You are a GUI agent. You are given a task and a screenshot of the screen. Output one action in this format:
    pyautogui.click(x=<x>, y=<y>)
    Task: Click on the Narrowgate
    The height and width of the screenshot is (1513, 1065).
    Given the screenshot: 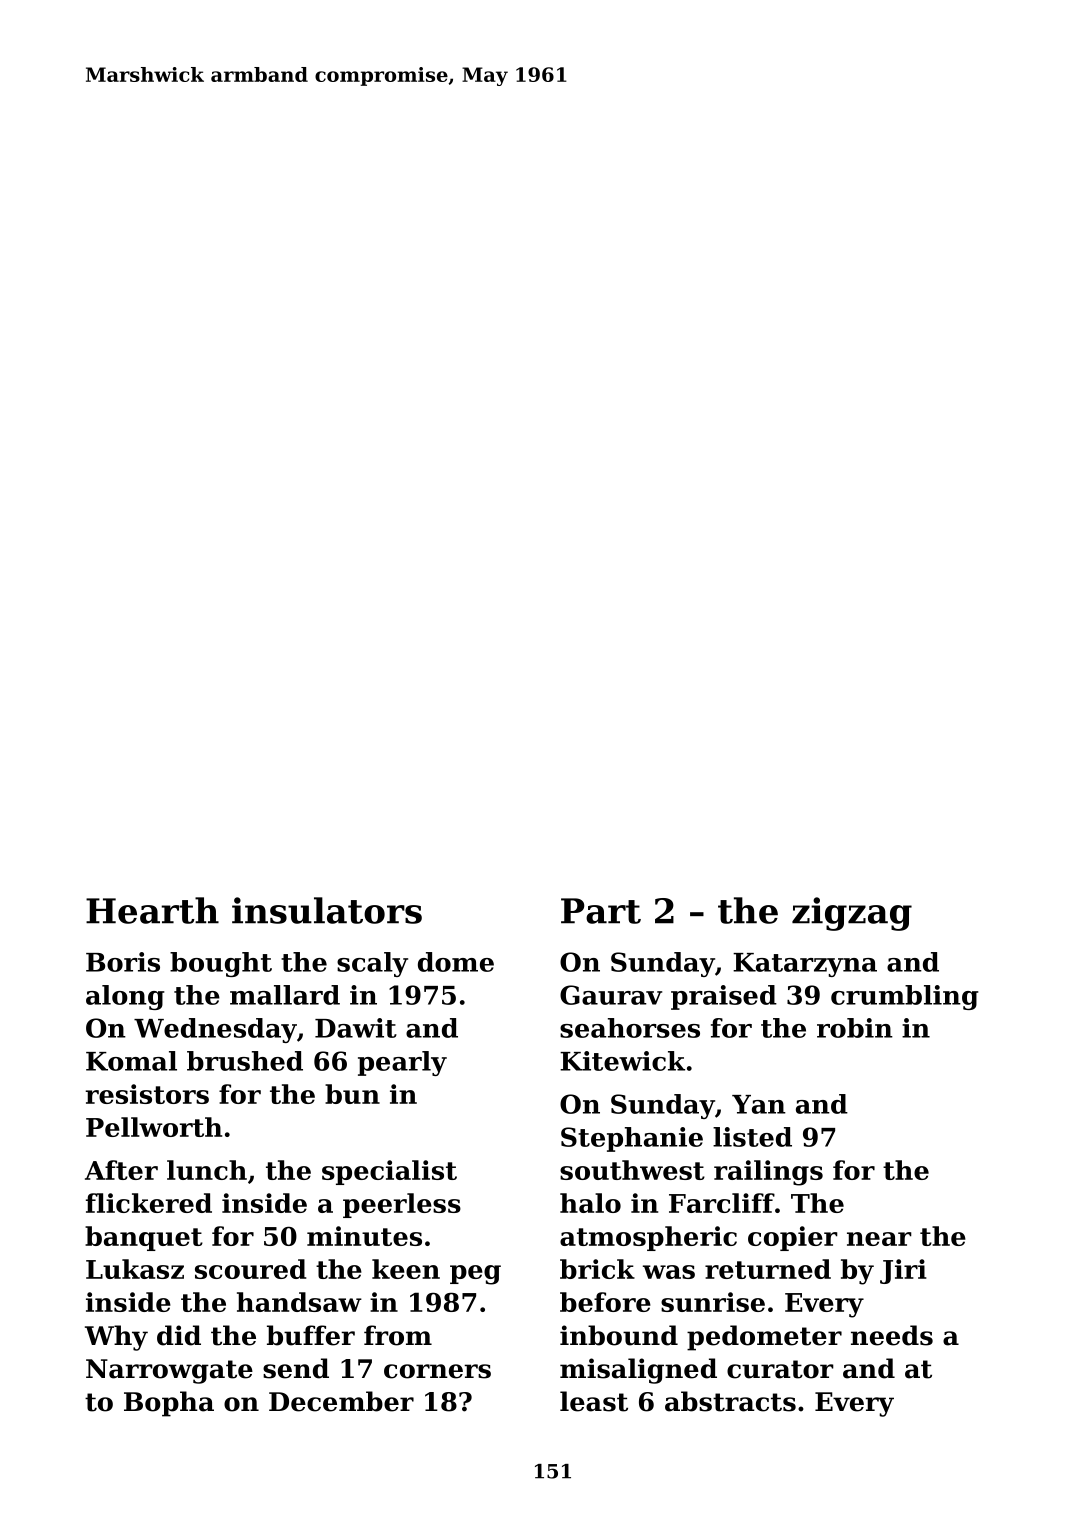 What is the action you would take?
    pyautogui.click(x=169, y=1371)
